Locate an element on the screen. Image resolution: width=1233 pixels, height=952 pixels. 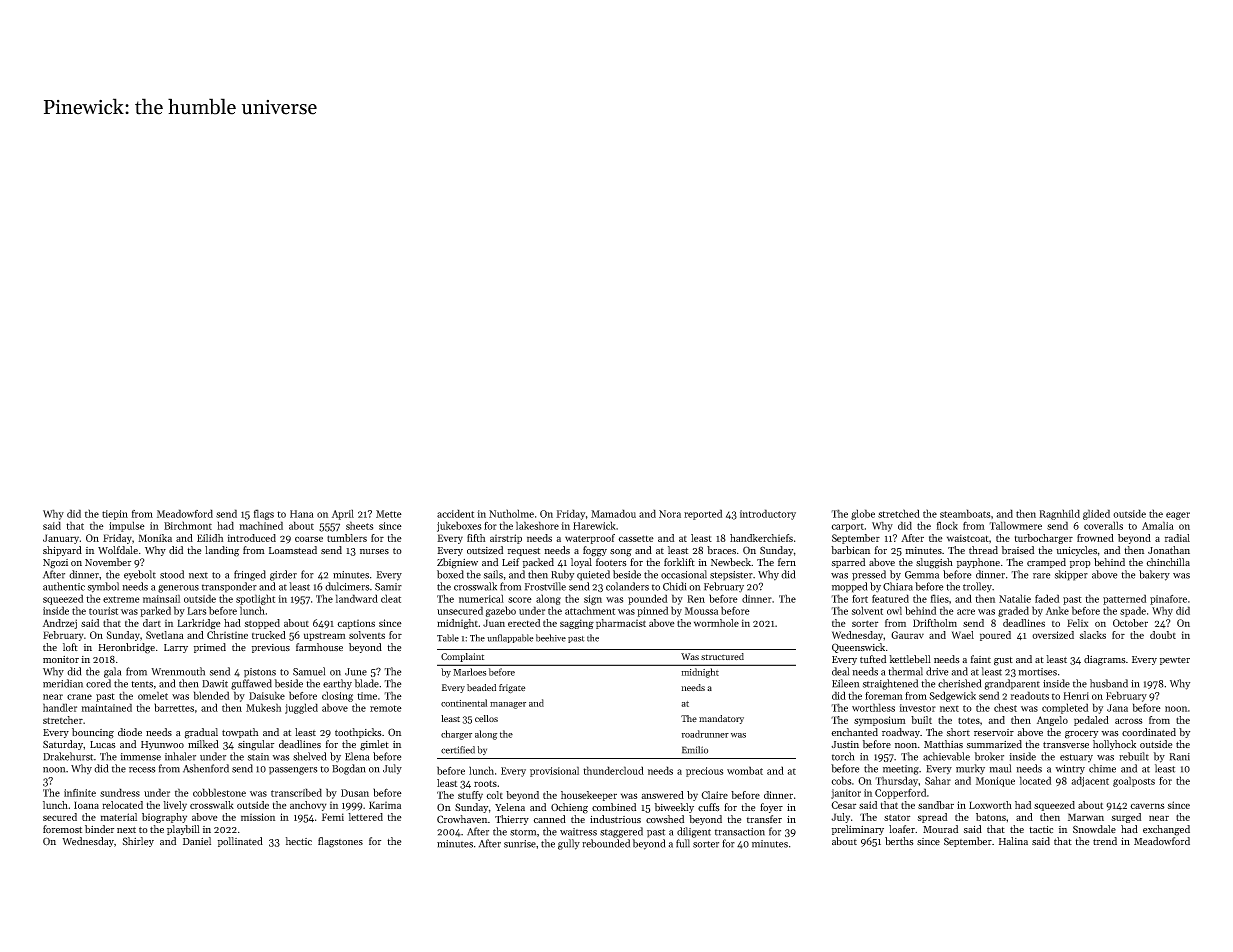
goalposts is located at coordinates (1134, 781).
